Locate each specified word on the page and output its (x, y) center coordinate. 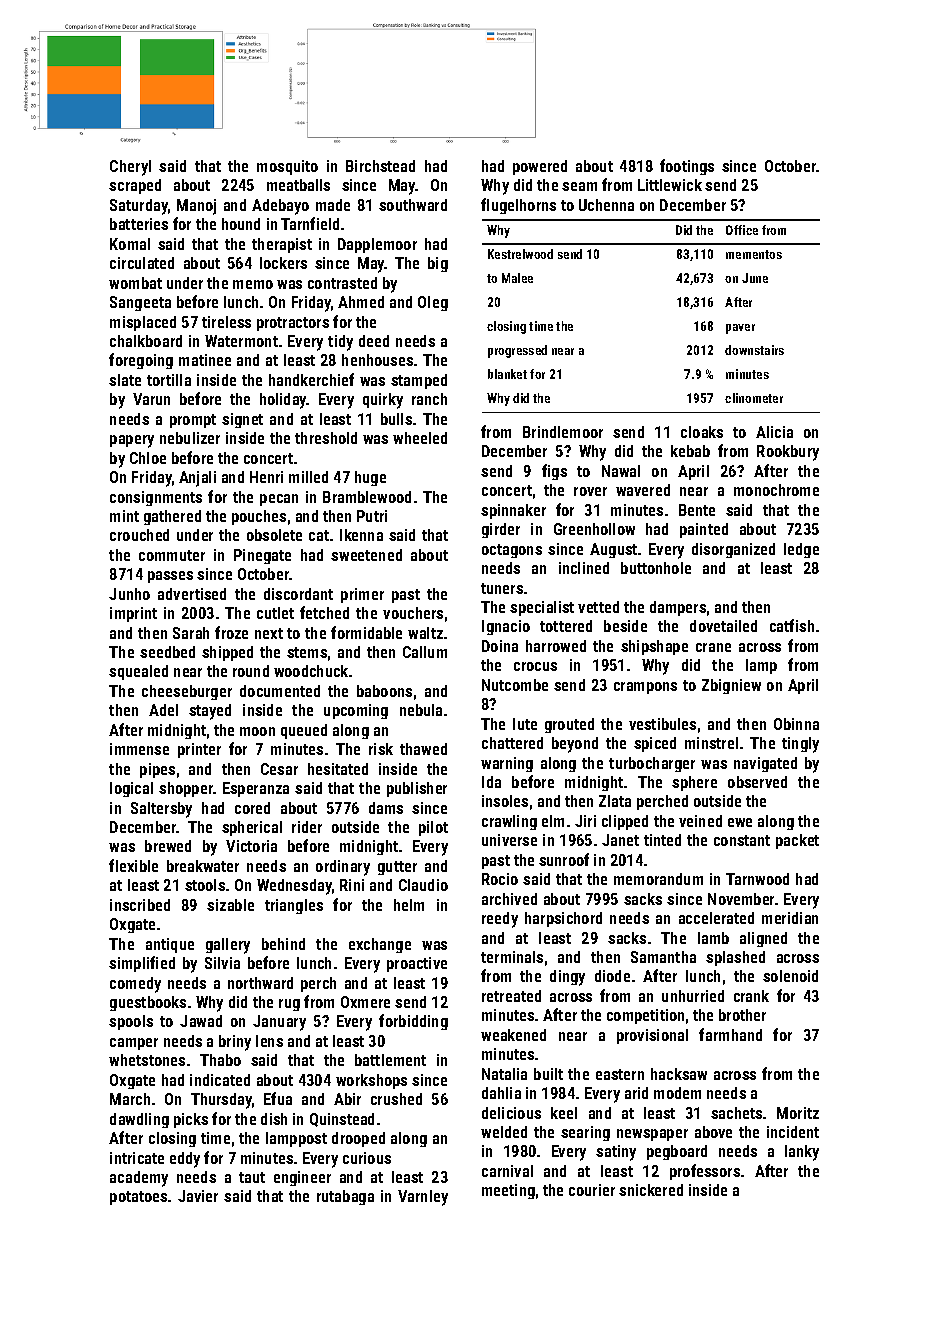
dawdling (139, 1120)
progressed (517, 351)
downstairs (754, 350)
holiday (283, 401)
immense (139, 749)
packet (797, 841)
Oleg (433, 303)
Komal (130, 244)
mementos (754, 254)
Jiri (585, 821)
